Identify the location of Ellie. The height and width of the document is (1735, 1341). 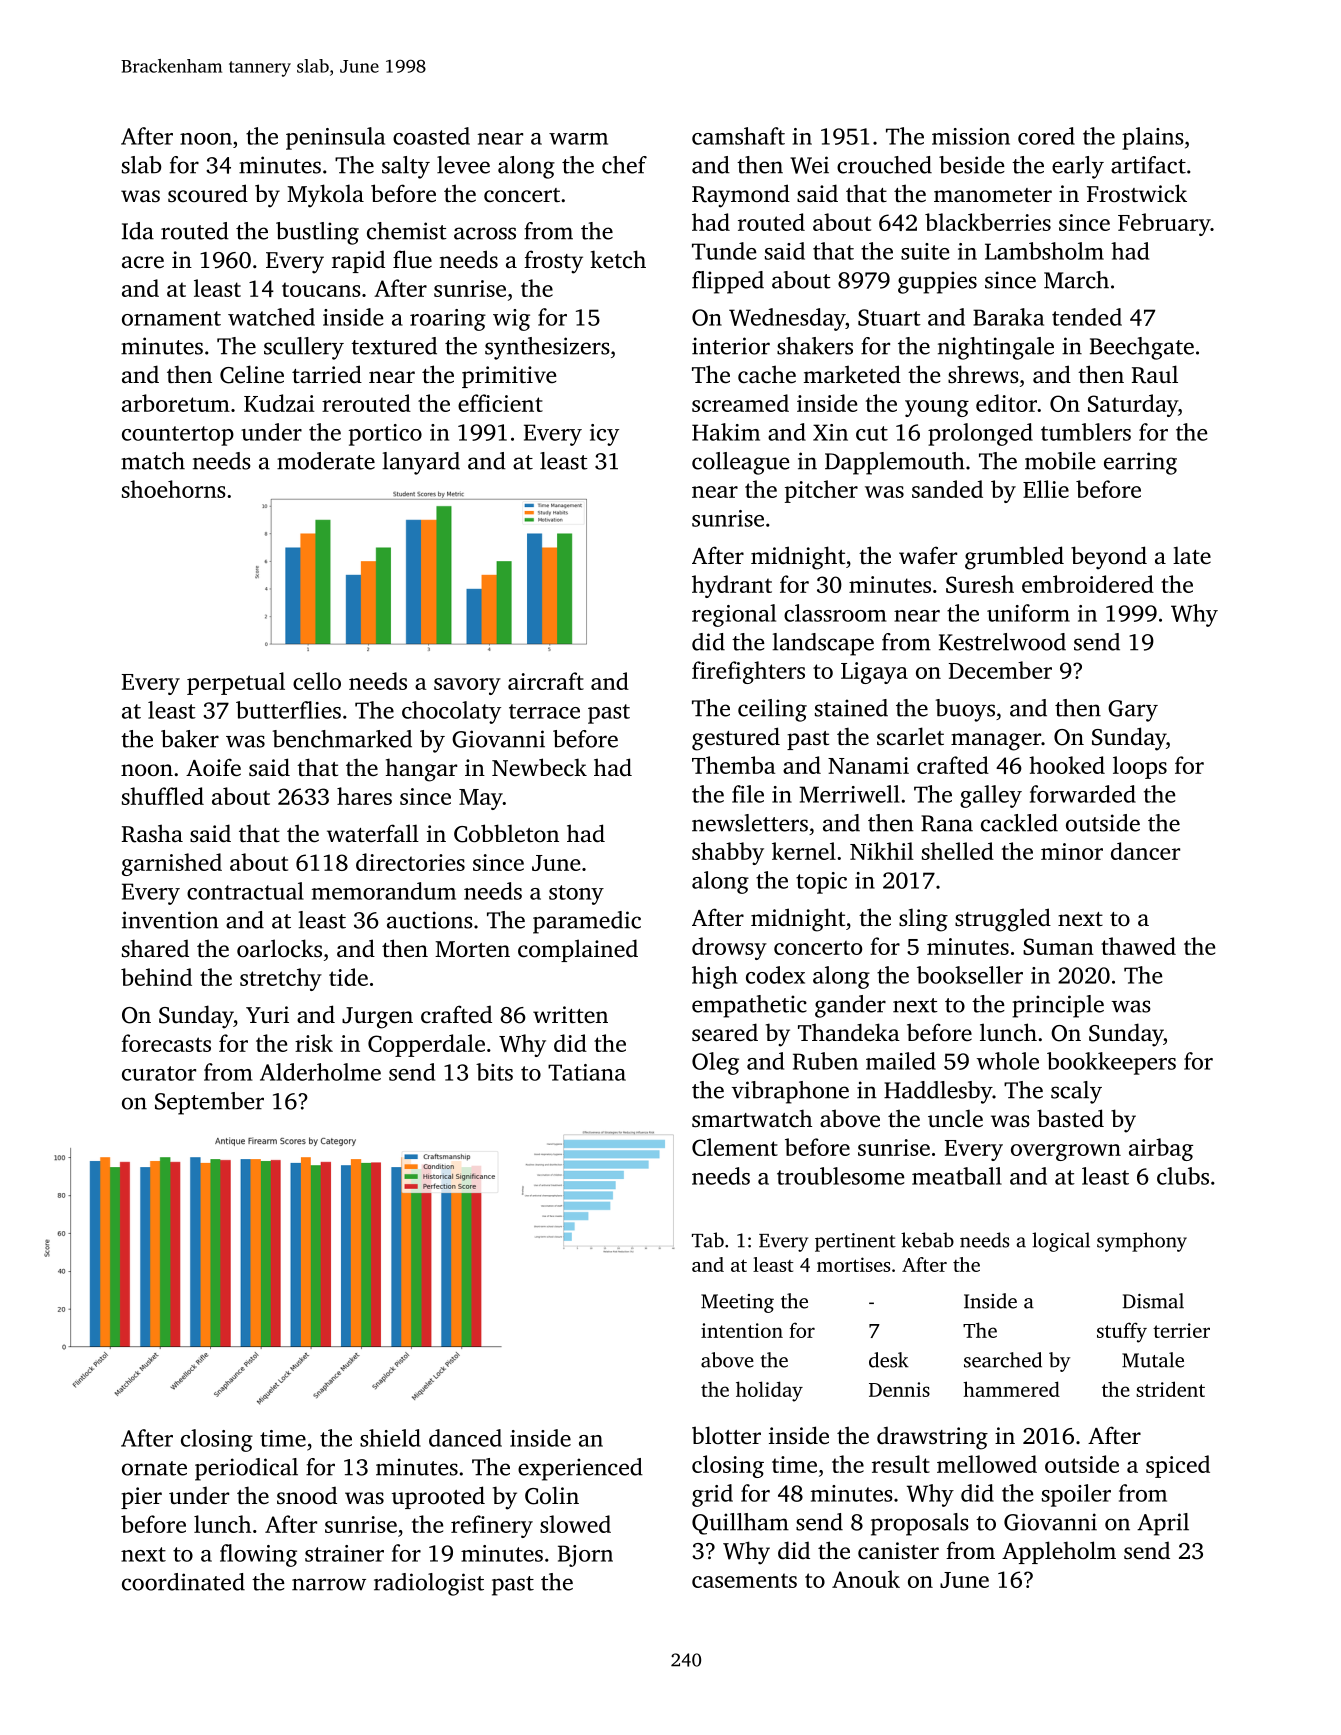
(1046, 489).
